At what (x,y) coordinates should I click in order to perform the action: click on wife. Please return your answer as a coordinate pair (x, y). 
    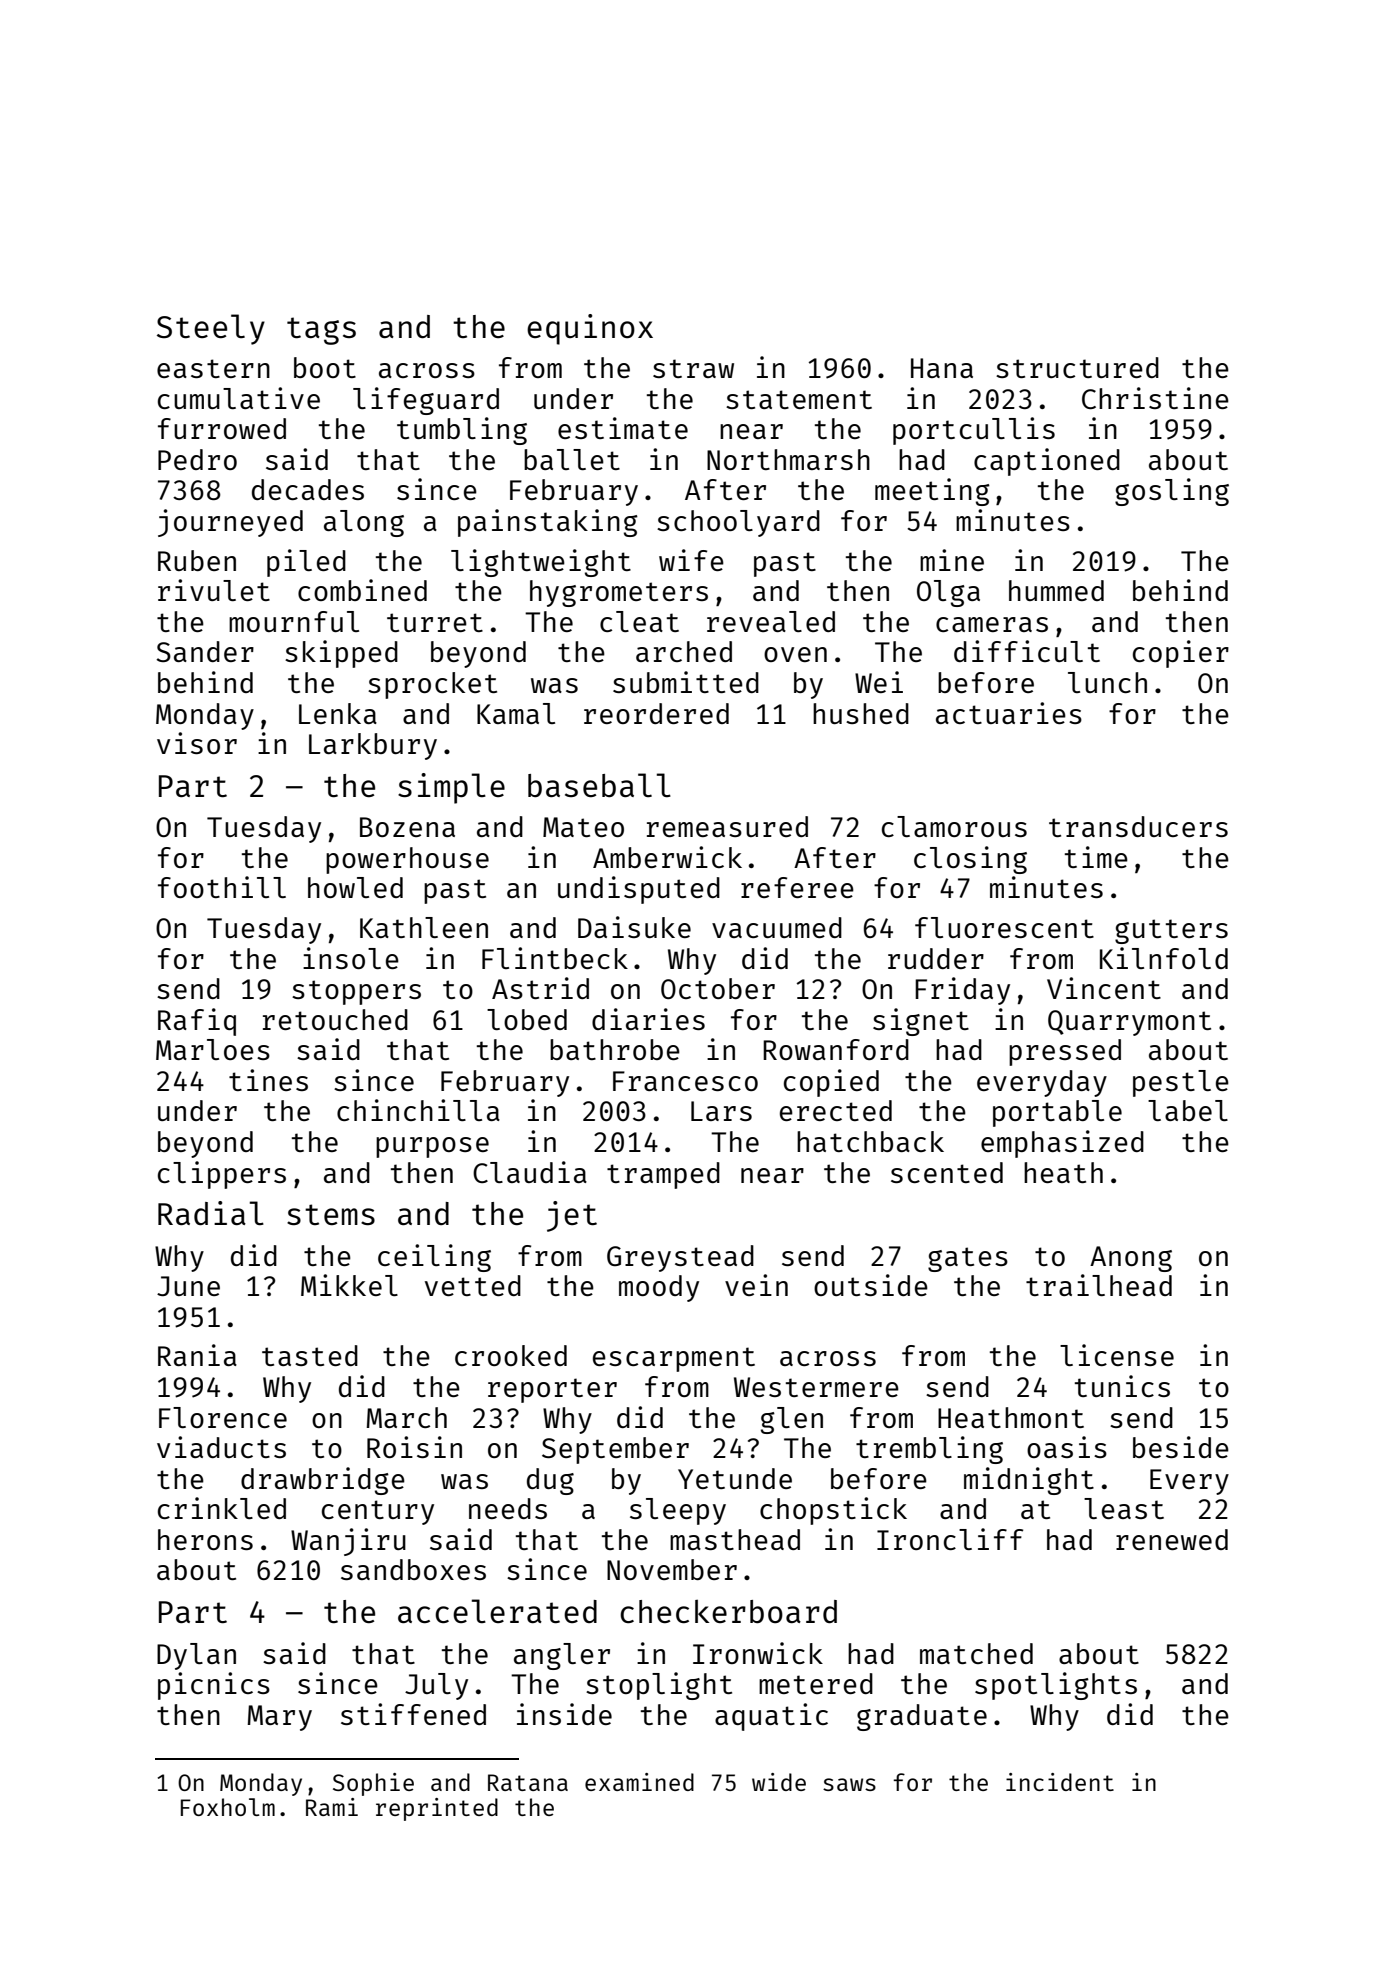
    Looking at the image, I should click on (691, 560).
